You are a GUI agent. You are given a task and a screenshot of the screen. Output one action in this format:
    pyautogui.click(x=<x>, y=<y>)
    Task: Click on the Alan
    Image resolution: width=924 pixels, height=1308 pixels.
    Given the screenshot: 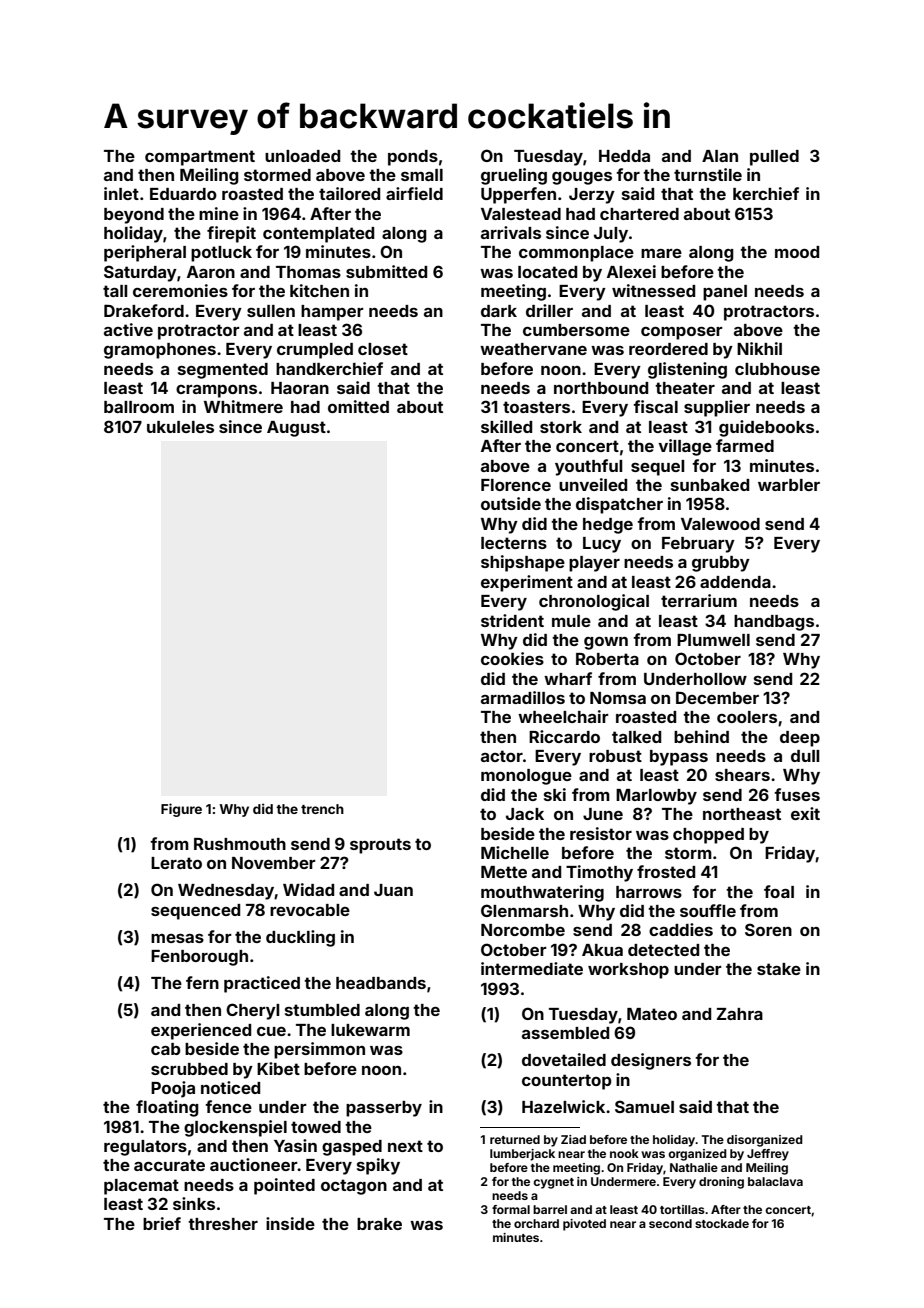 What is the action you would take?
    pyautogui.click(x=720, y=156)
